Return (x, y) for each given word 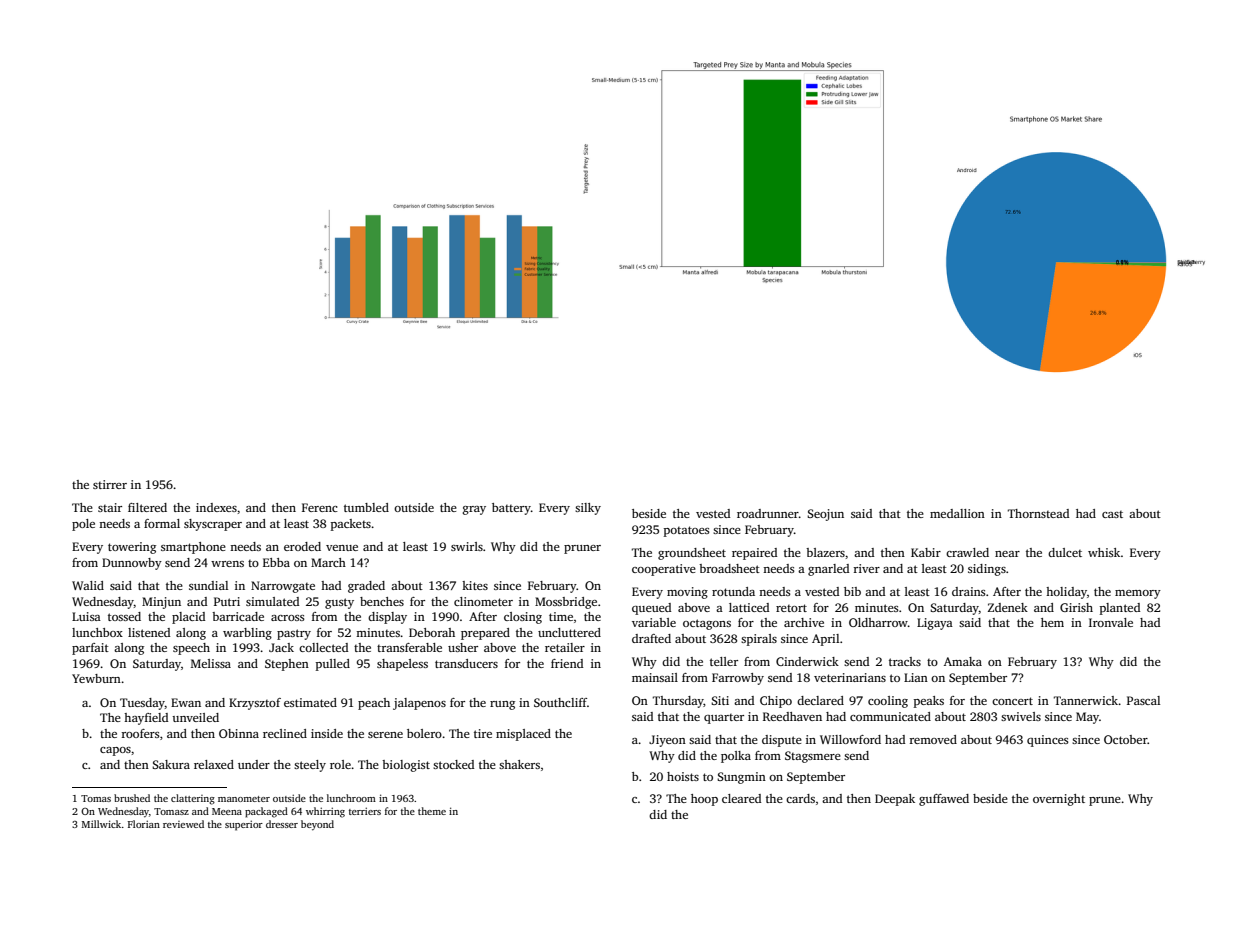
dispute (782, 741)
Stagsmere (813, 757)
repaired (754, 554)
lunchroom (351, 798)
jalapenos (419, 704)
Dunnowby (132, 564)
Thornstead (1038, 513)
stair (110, 507)
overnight (1059, 800)
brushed (132, 798)
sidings (987, 570)
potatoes (687, 531)
